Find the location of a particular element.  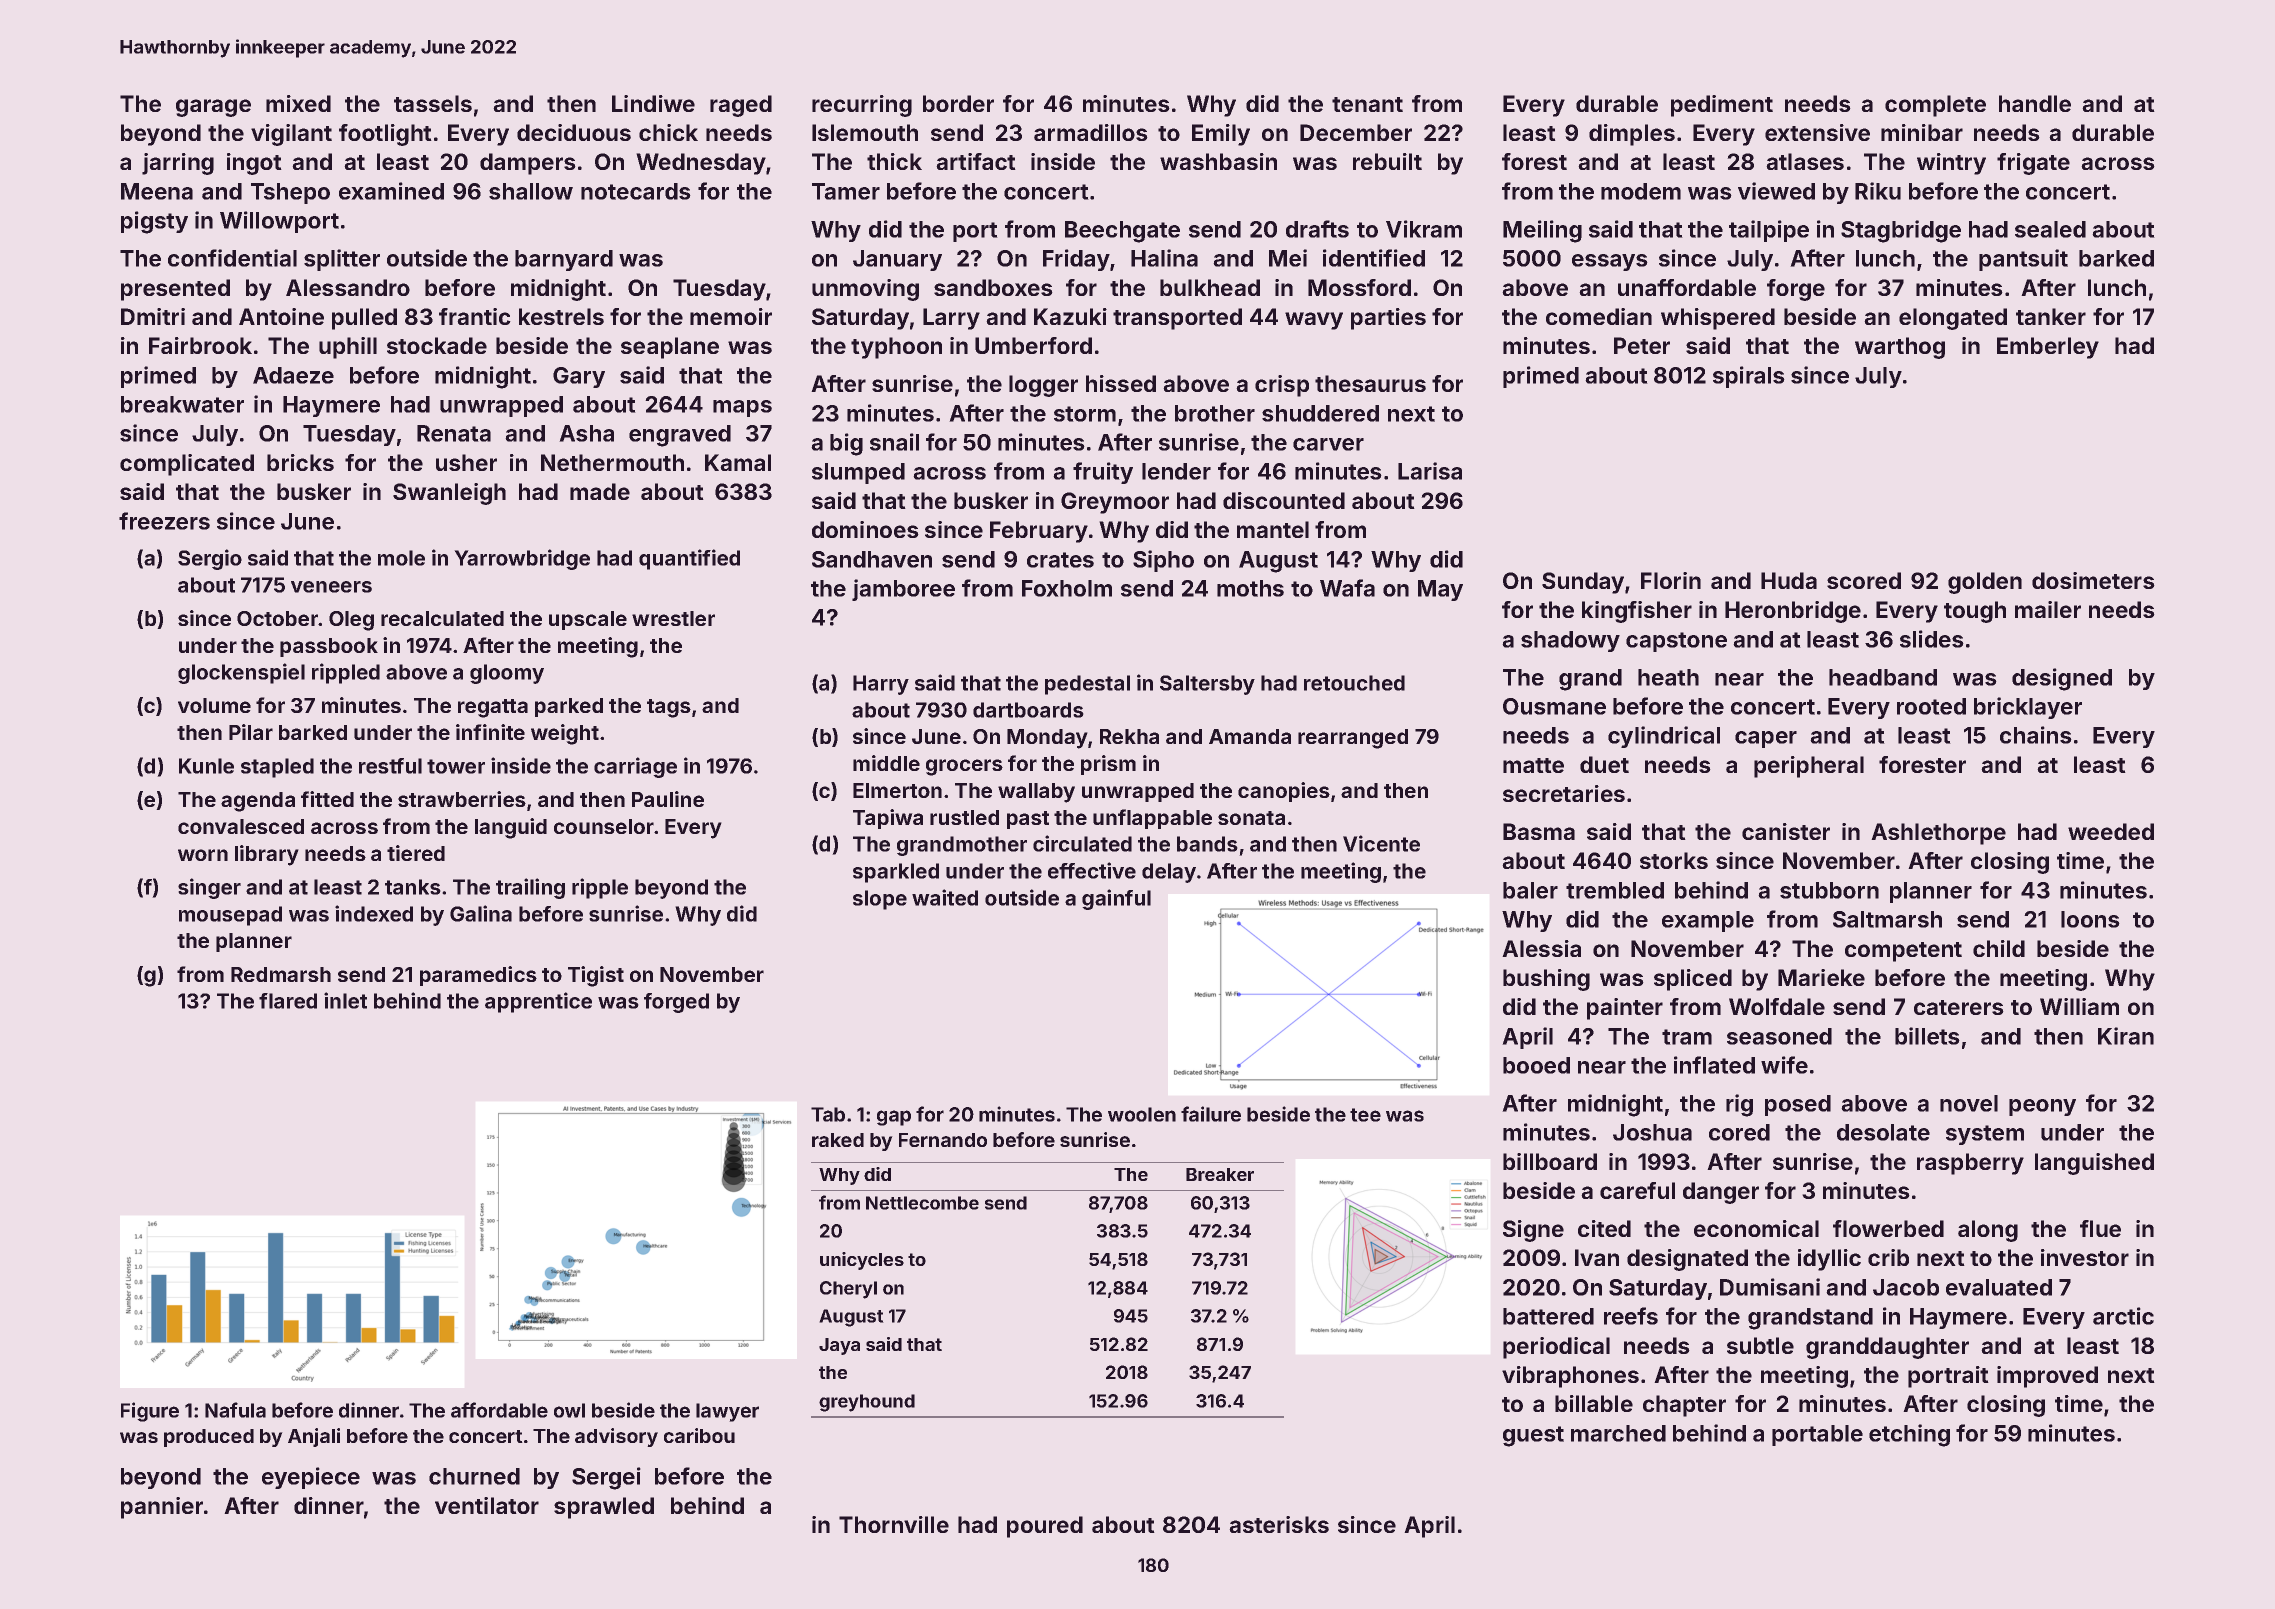

Ashlethorpe is located at coordinates (1938, 834).
